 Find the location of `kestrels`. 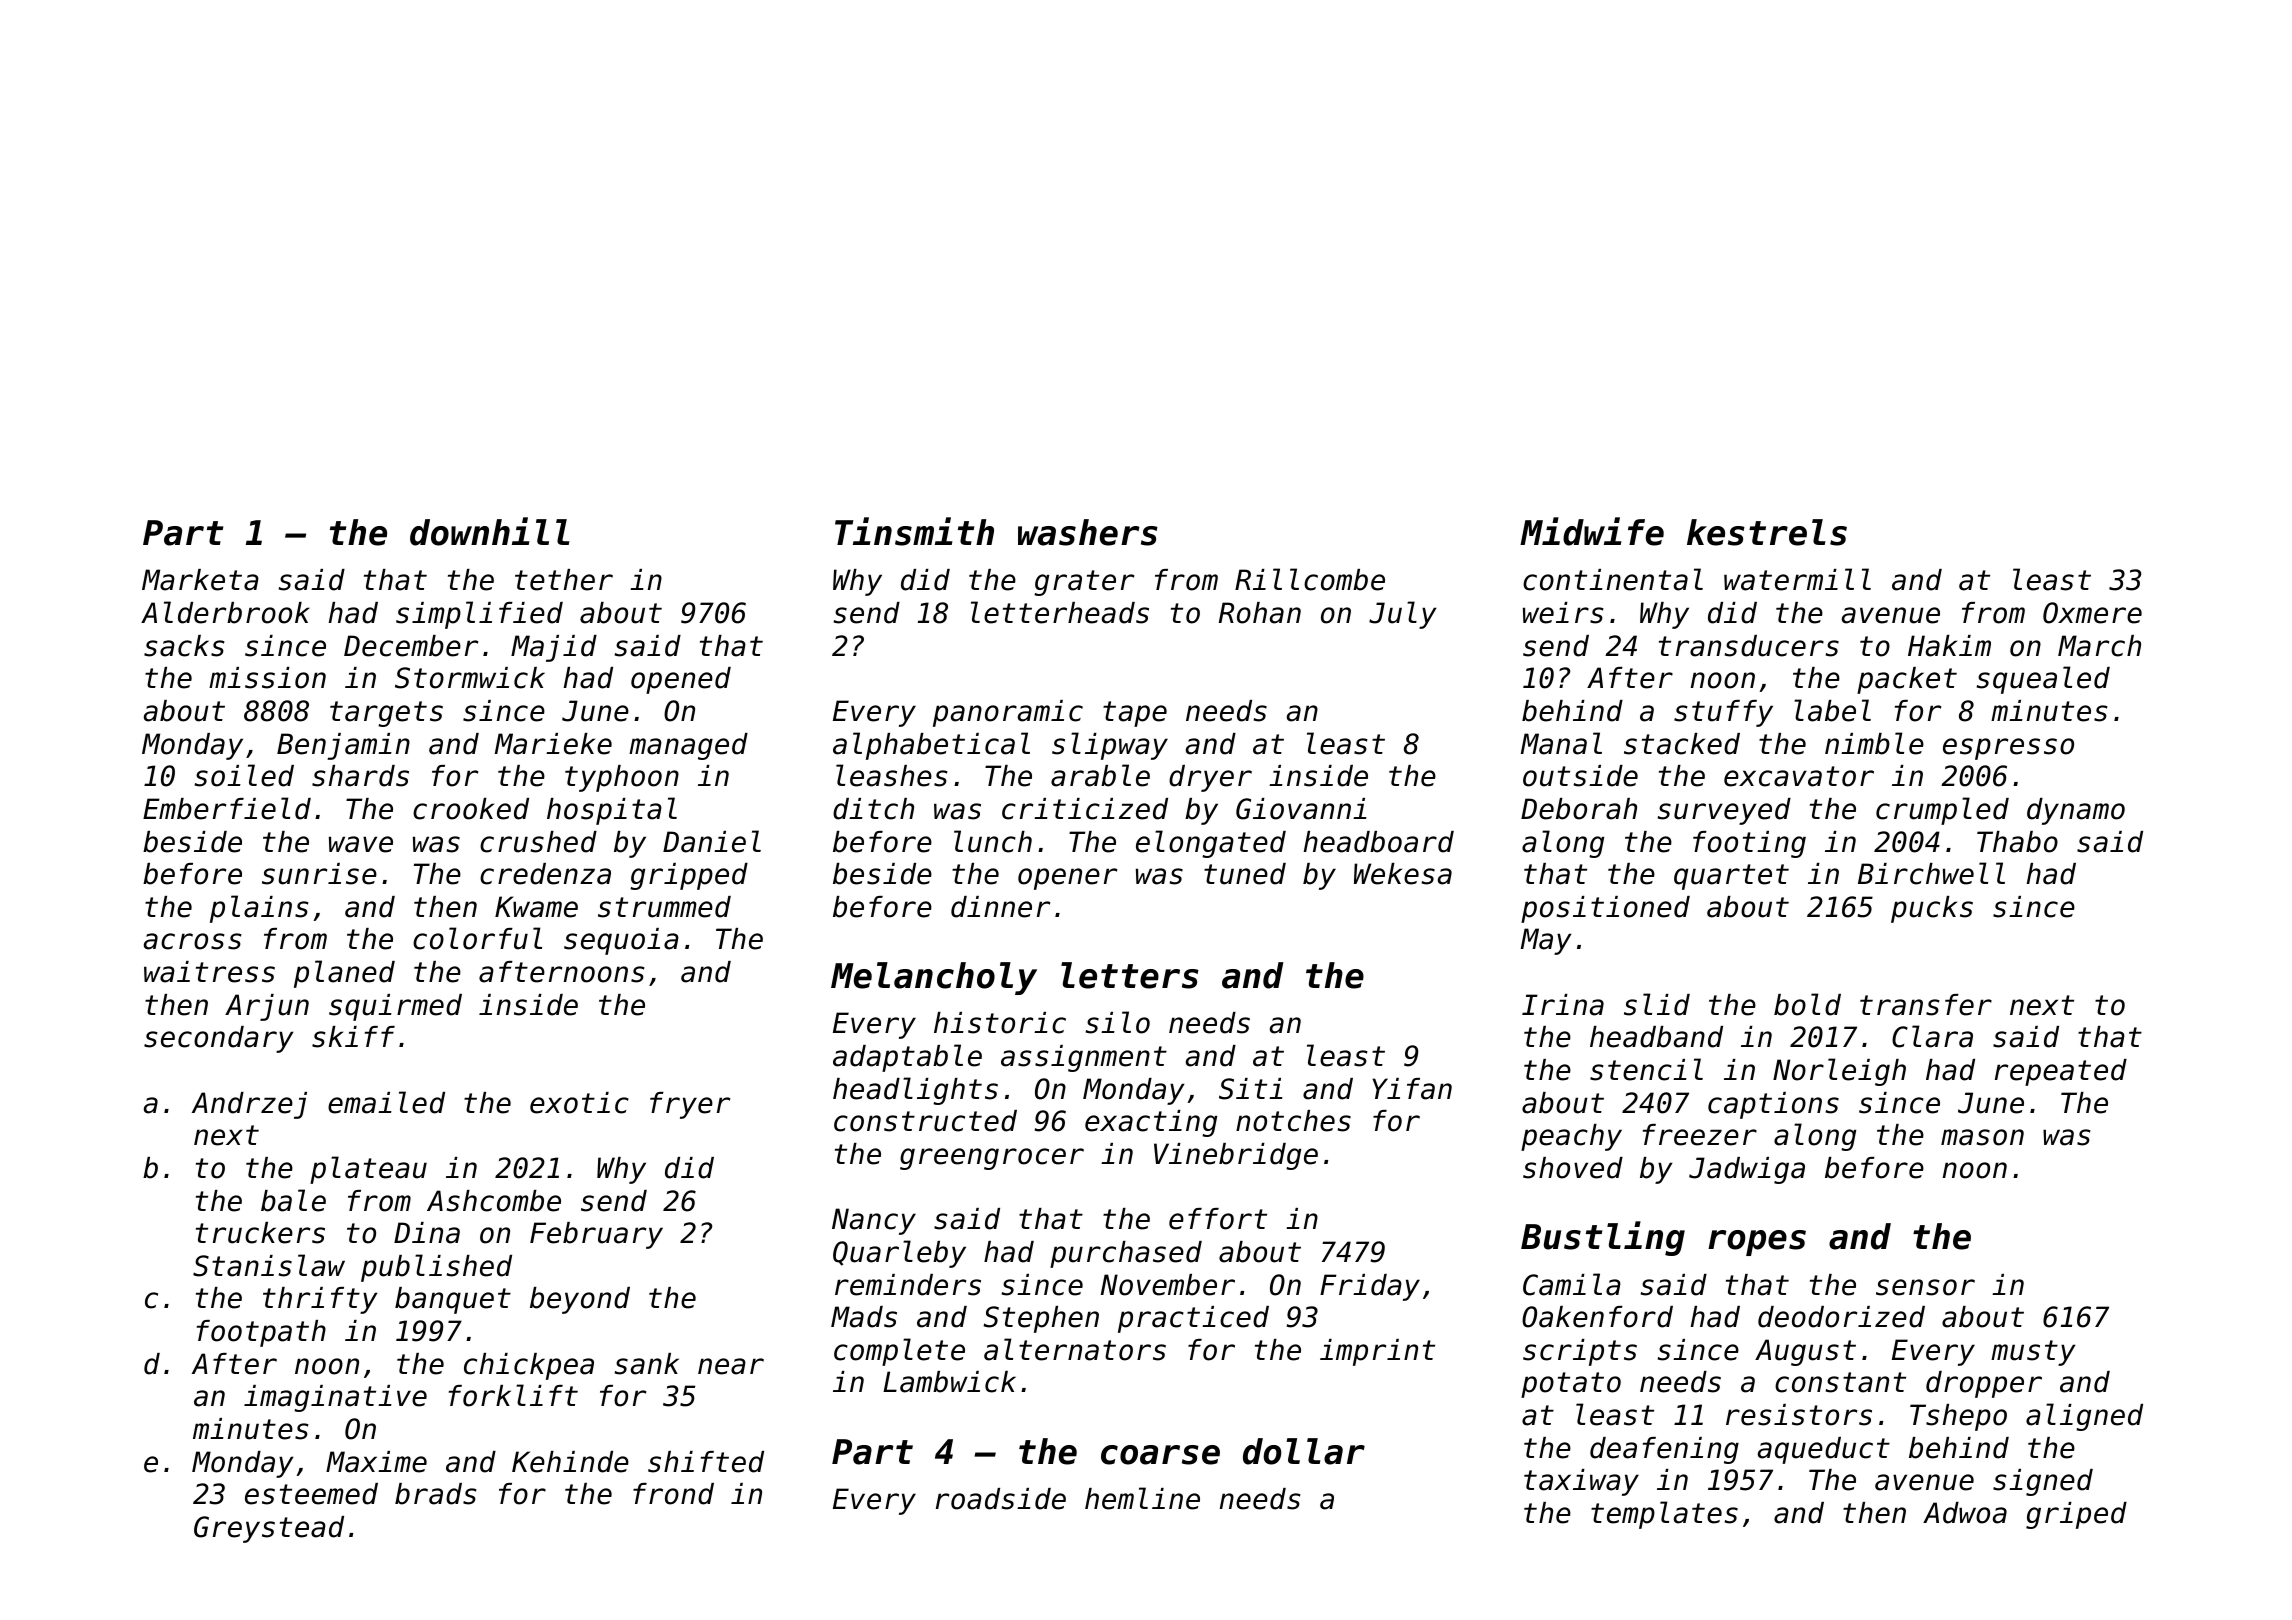

kestrels is located at coordinates (1767, 532).
